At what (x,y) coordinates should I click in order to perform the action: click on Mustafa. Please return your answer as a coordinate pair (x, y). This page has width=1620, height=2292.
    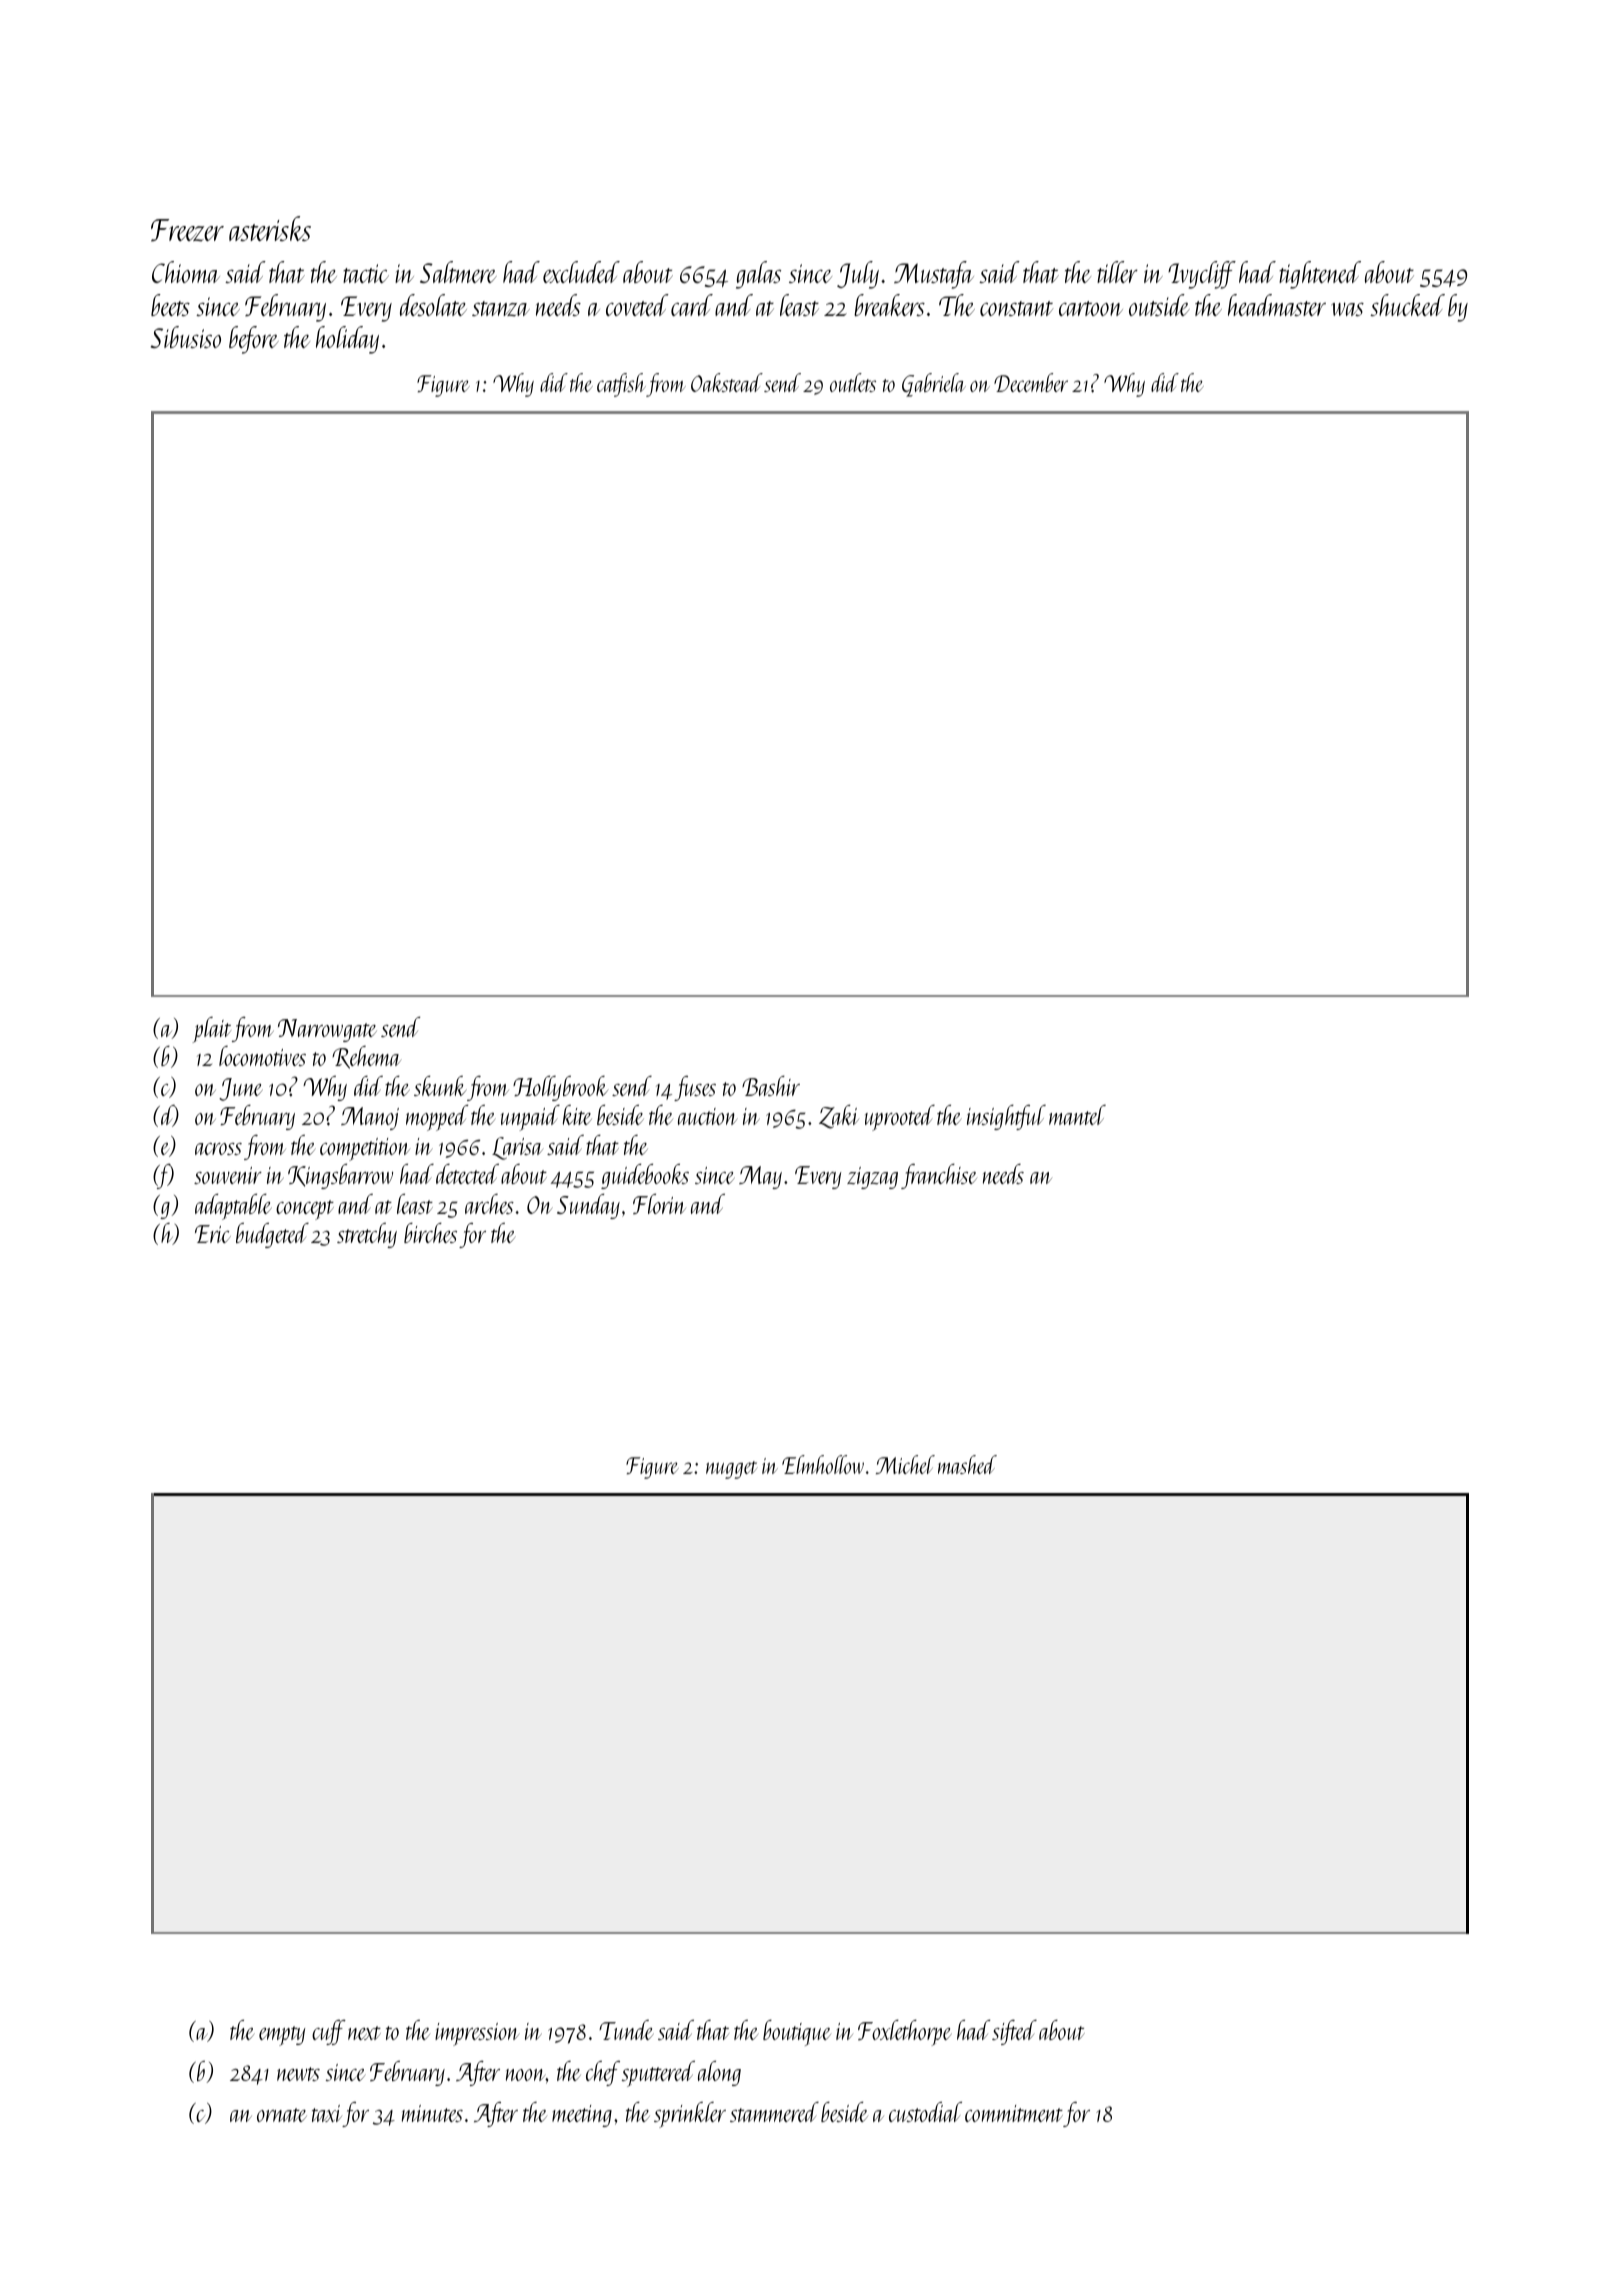
    Looking at the image, I should click on (934, 275).
